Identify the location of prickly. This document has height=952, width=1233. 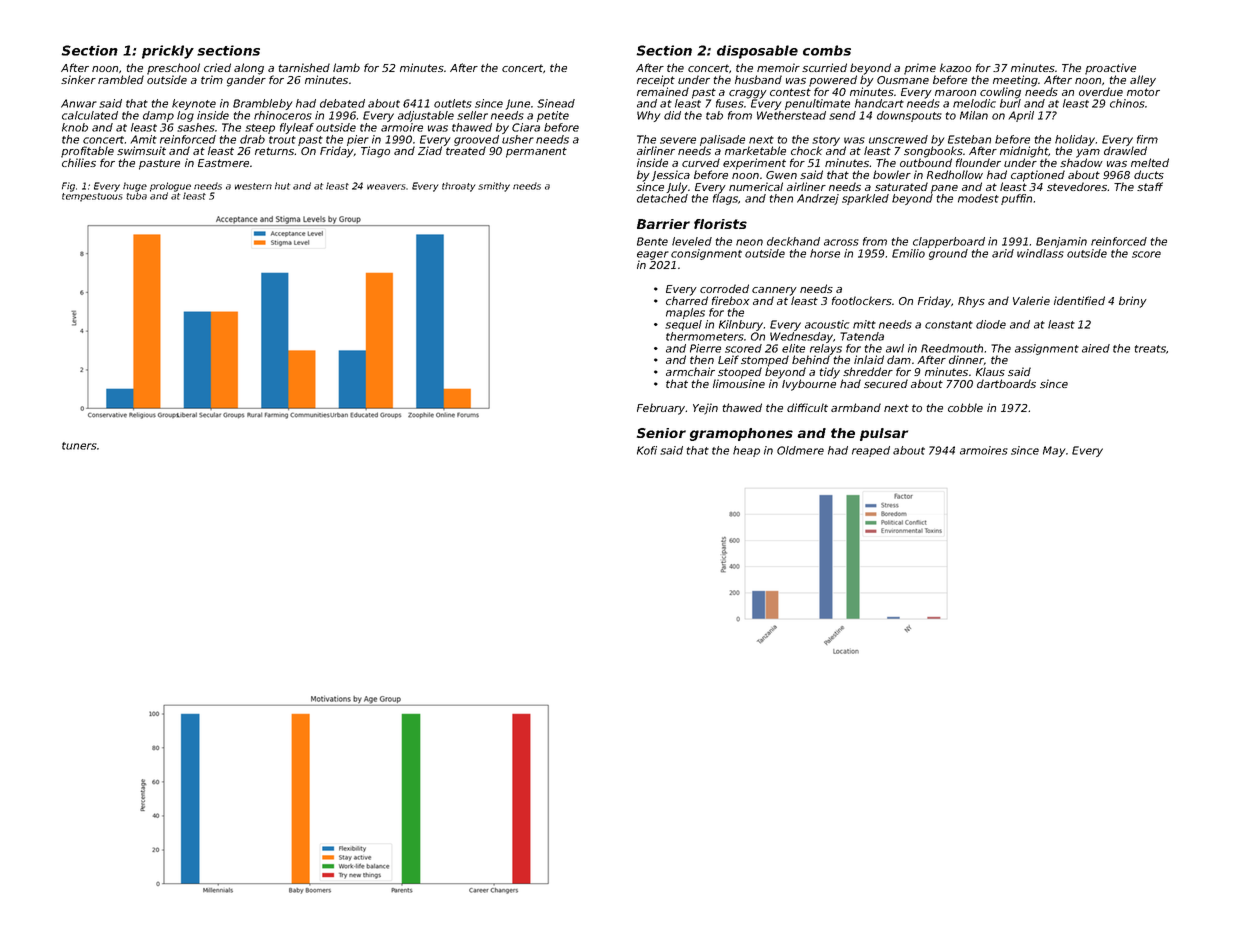
(168, 52).
